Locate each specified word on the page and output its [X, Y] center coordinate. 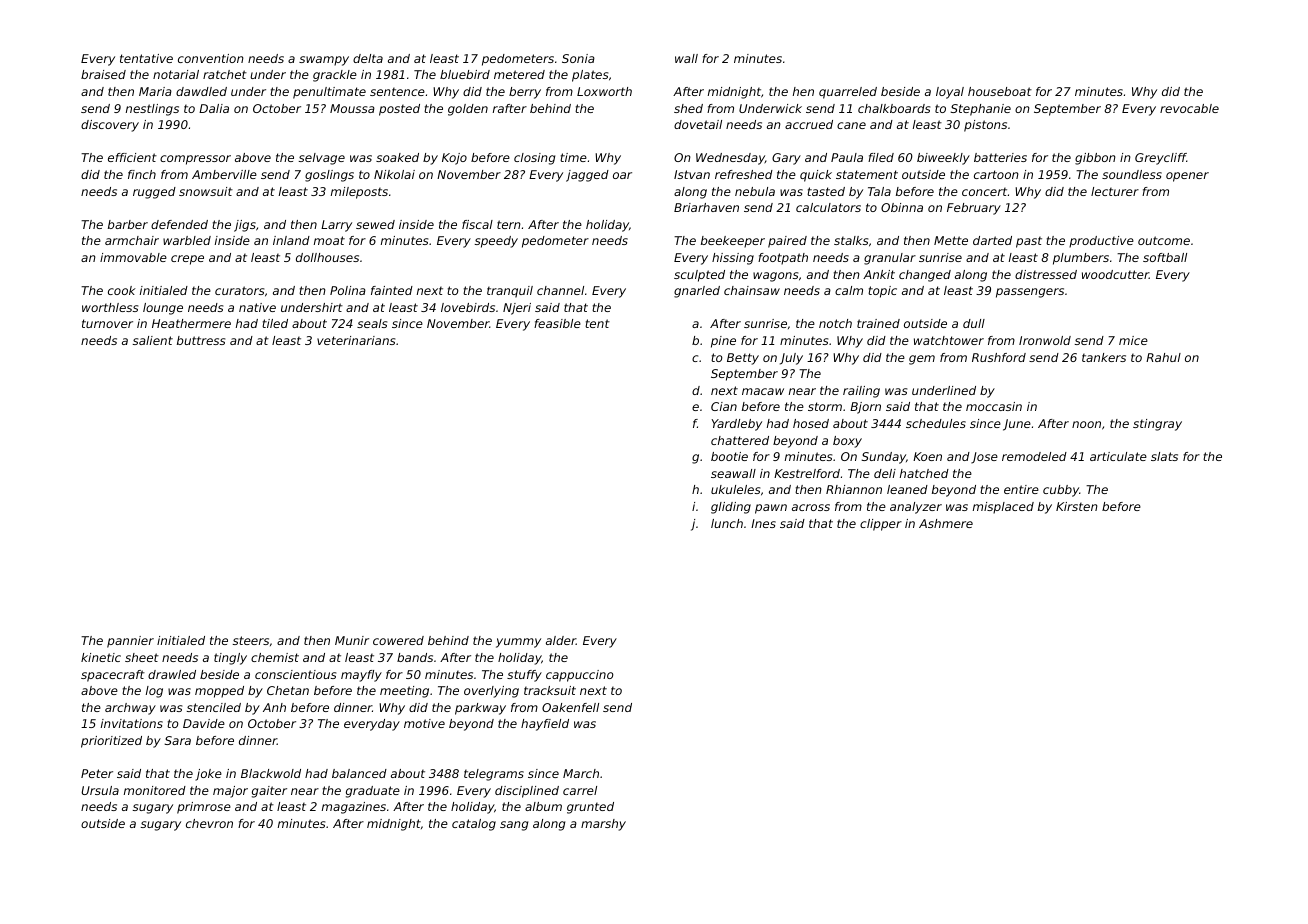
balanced [359, 773]
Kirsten [1077, 506]
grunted [590, 808]
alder [561, 640]
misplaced [1003, 508]
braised [103, 74]
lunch [727, 523]
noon [1086, 424]
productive [1101, 242]
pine [723, 342]
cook [122, 290]
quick [816, 176]
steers [251, 640]
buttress [201, 340]
